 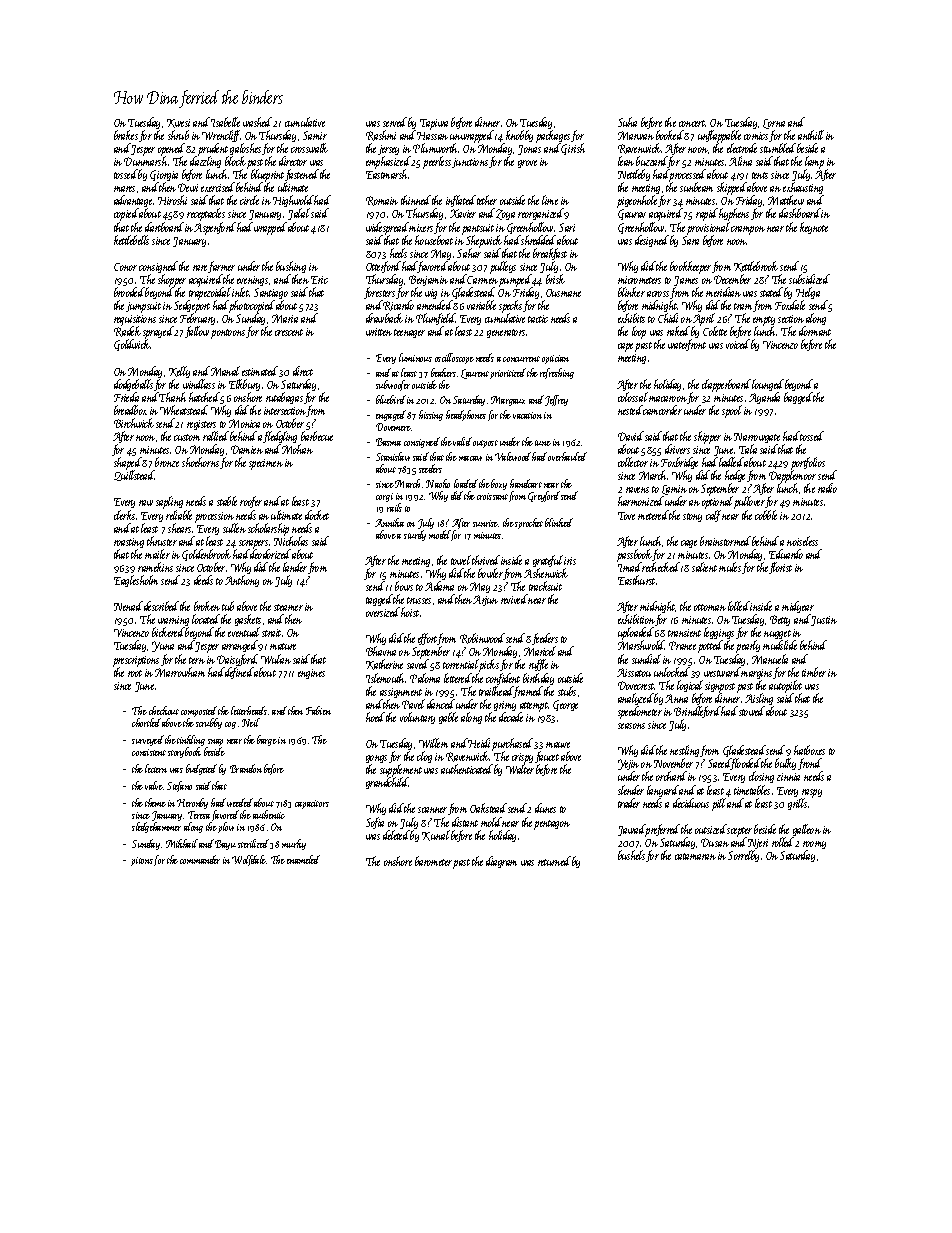 What do you see at coordinates (393, 456) in the screenshot?
I see `Stanislaw` at bounding box center [393, 456].
